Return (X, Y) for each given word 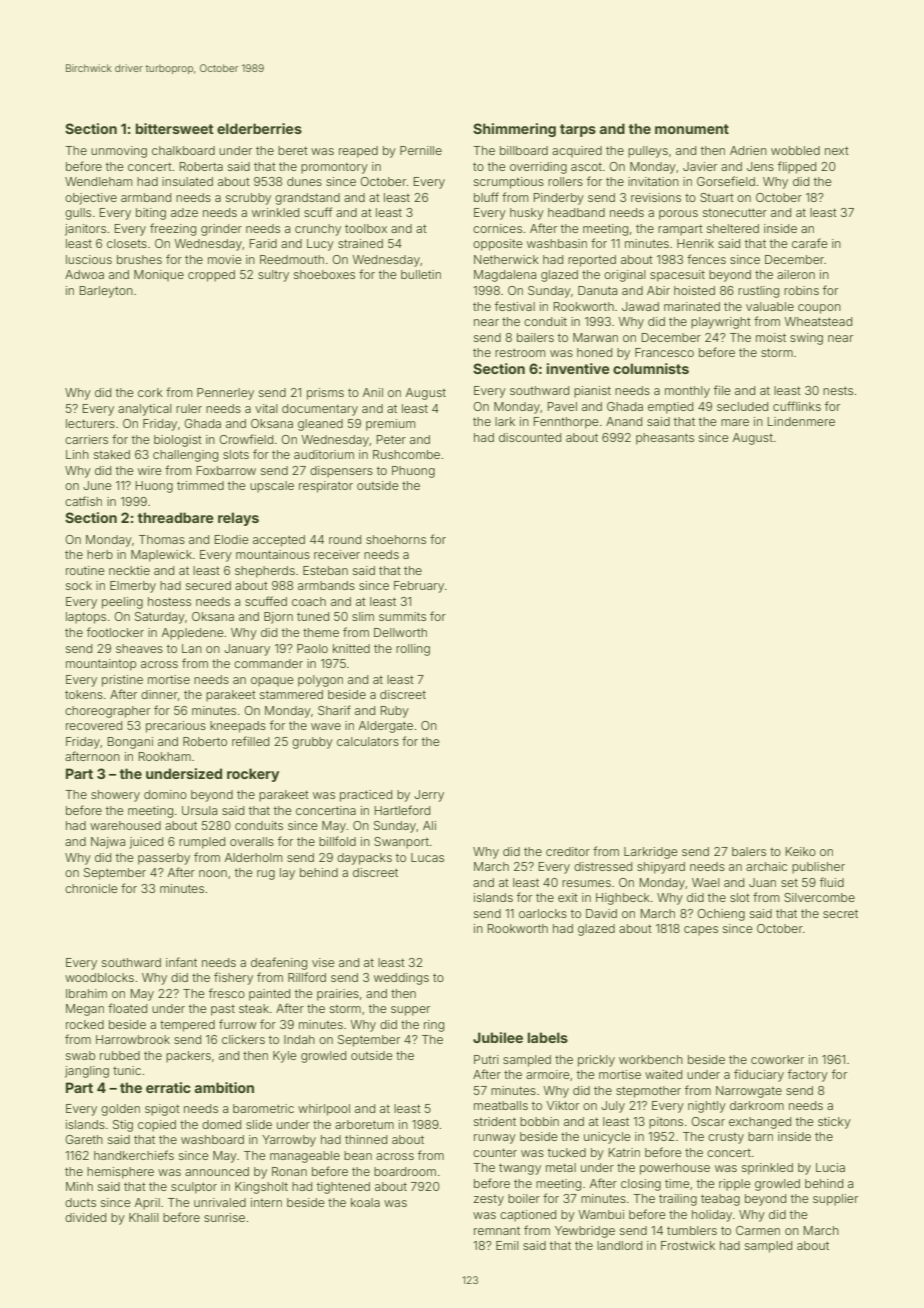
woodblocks (99, 977)
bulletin (421, 274)
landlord (619, 1245)
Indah (299, 1039)
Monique (159, 276)
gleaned (320, 425)
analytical (145, 410)
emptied (670, 408)
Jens (760, 166)
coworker (777, 1059)
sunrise (224, 1217)
